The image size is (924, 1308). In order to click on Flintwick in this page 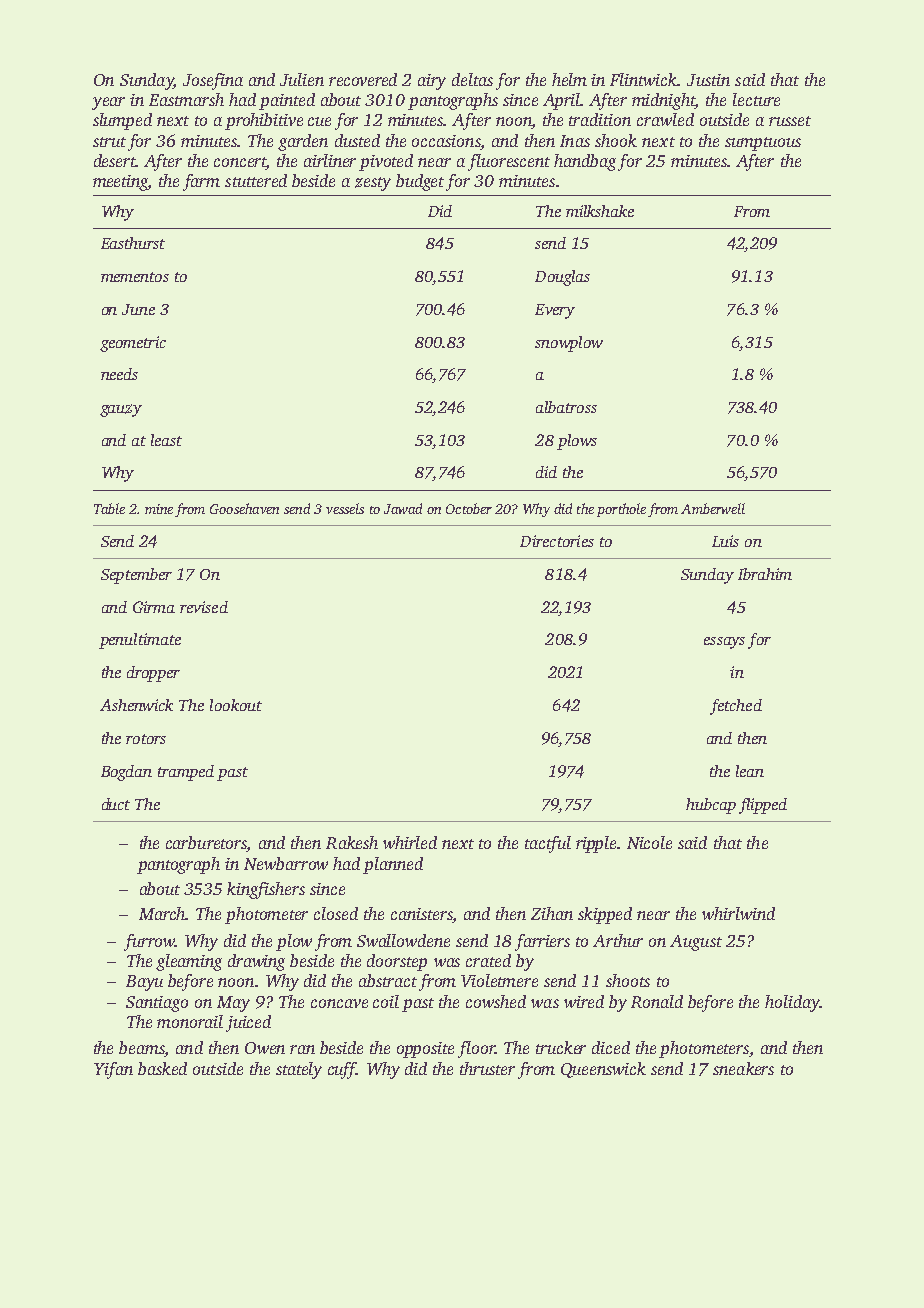, I will do `click(644, 79)`.
